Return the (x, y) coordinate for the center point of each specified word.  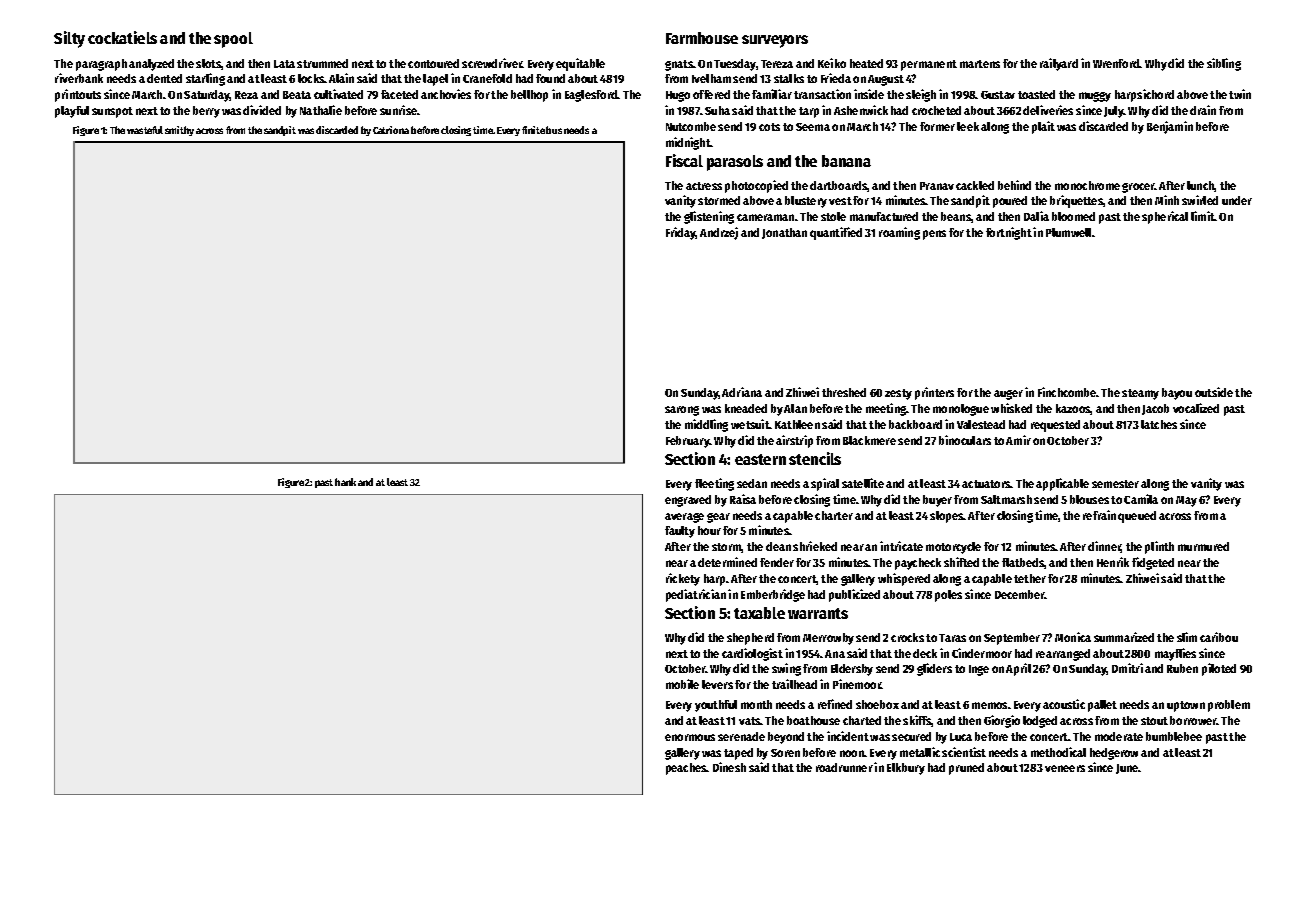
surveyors (775, 41)
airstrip (794, 441)
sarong (682, 411)
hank (345, 482)
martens (980, 64)
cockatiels (122, 37)
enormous (690, 737)
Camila (1141, 499)
